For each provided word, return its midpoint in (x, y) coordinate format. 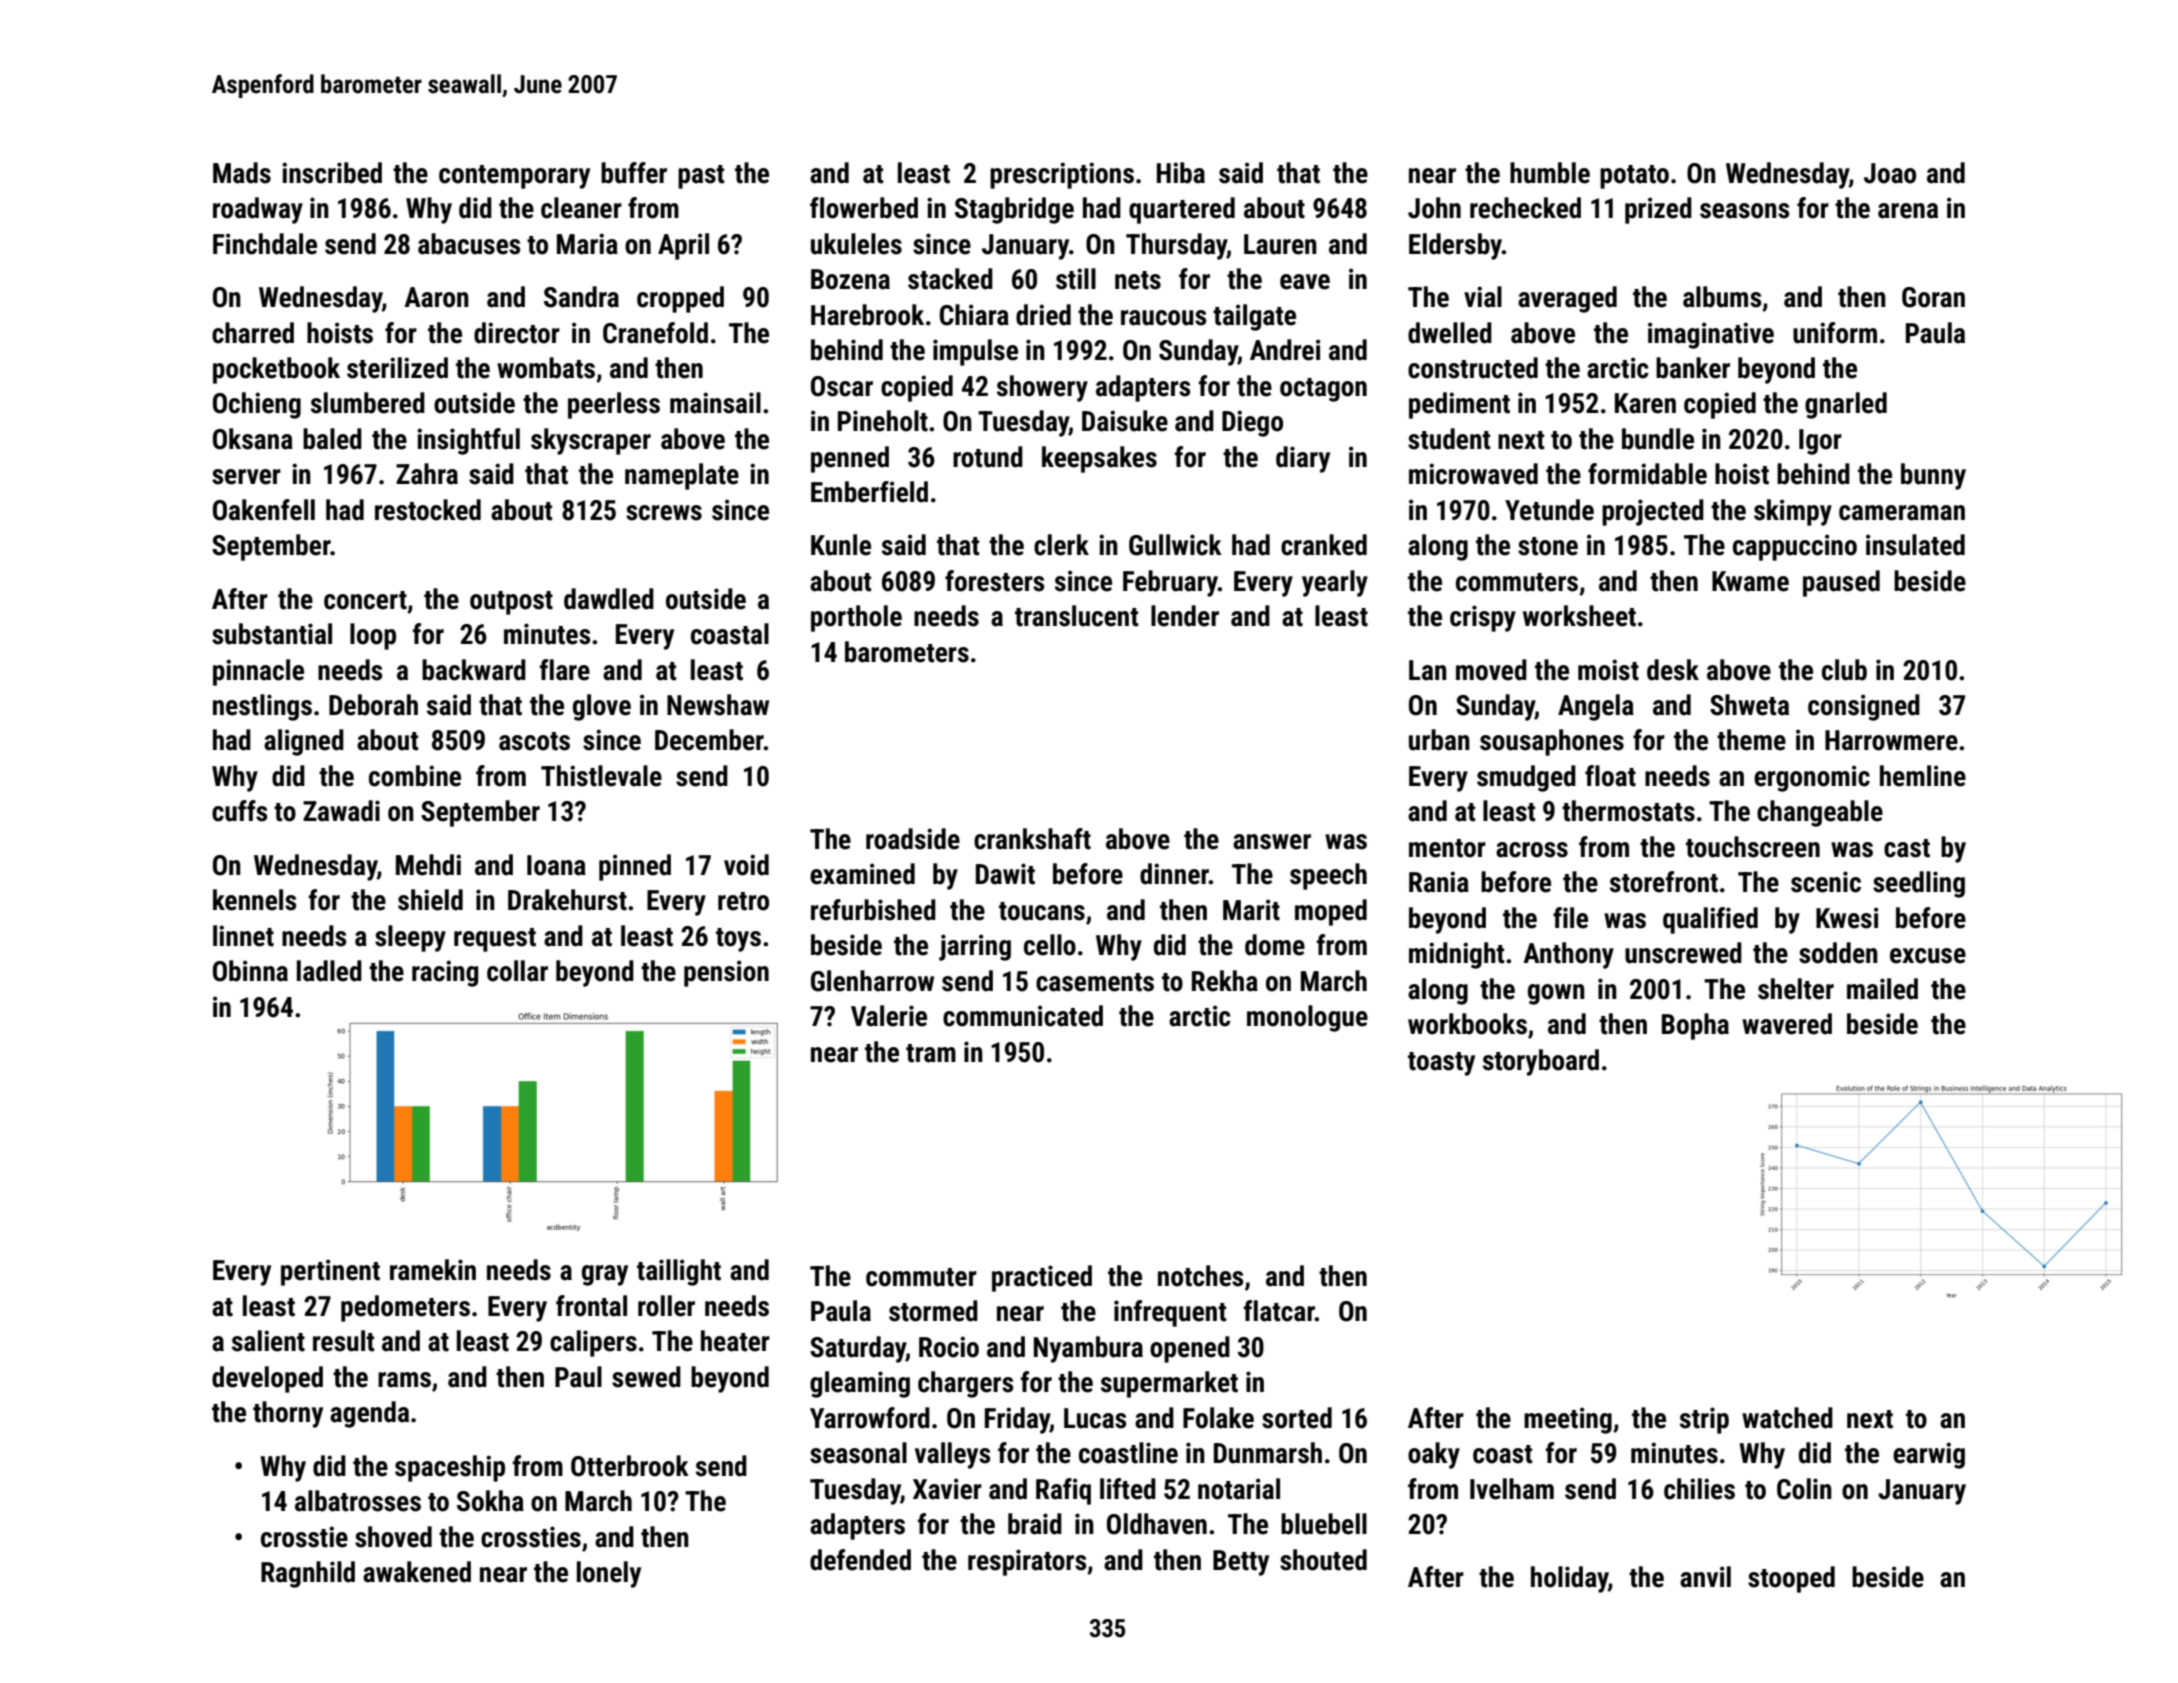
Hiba (1181, 173)
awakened (417, 1572)
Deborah (373, 705)
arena (1908, 211)
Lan (1428, 670)
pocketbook (276, 370)
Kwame (1750, 581)
